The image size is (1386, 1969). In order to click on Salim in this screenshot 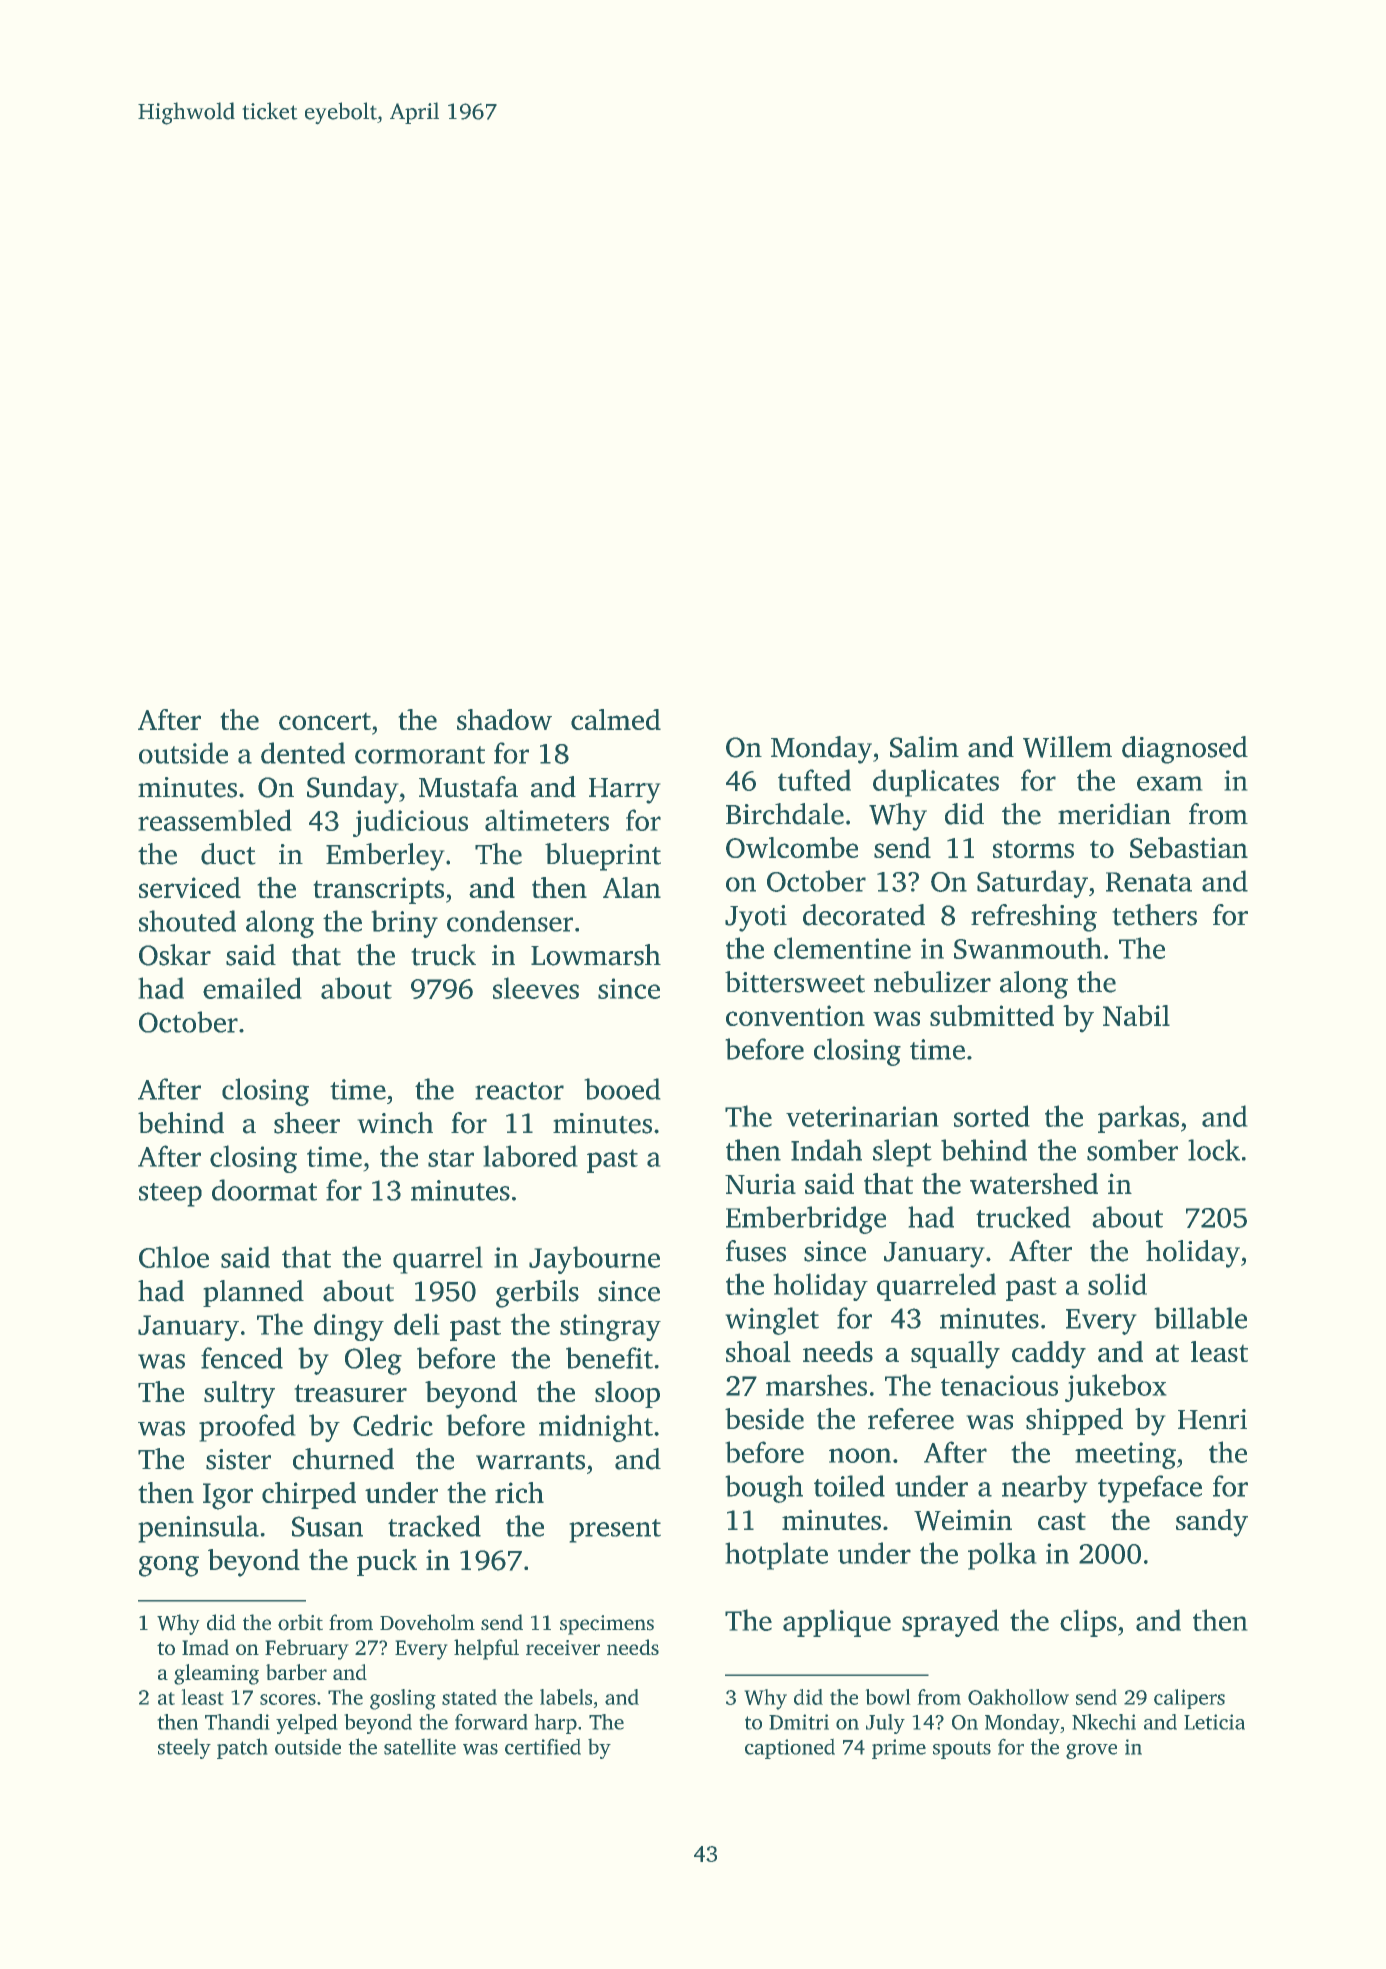, I will do `click(924, 747)`.
